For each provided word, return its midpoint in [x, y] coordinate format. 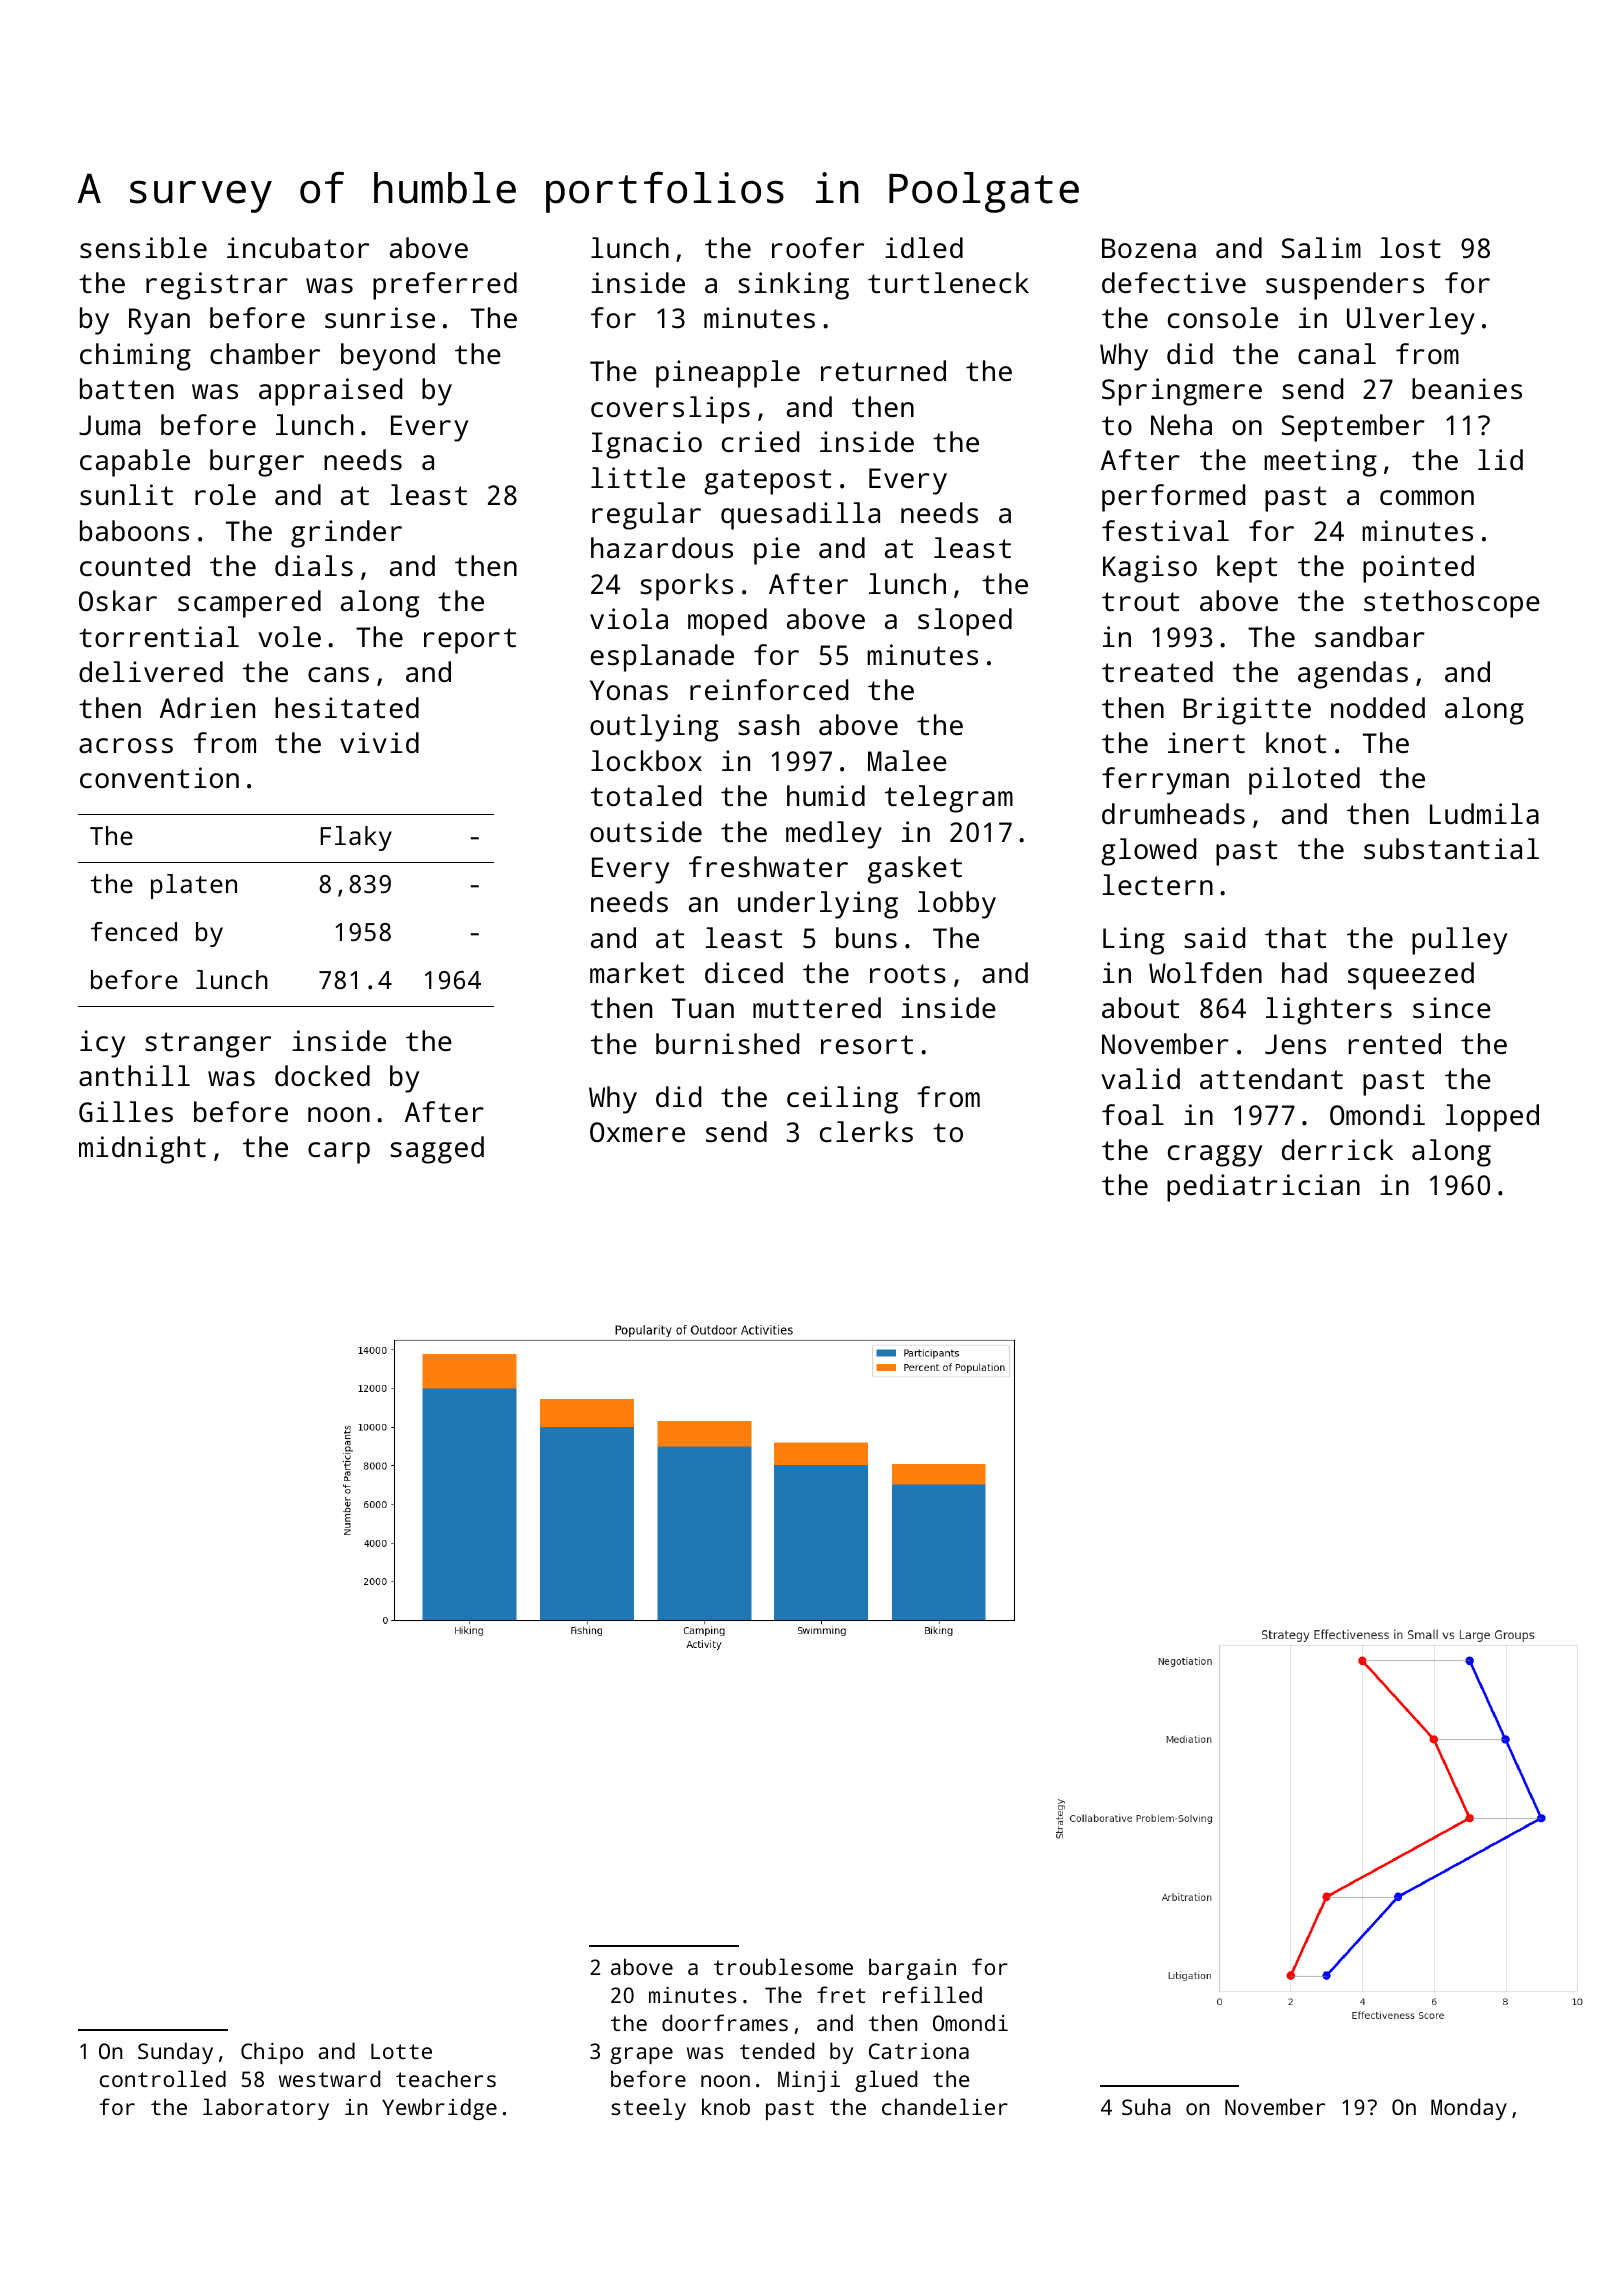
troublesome [783, 1966]
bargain [912, 1969]
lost [1410, 247]
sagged [437, 1150]
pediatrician [1263, 1188]
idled [924, 247]
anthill [134, 1076]
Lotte [401, 2051]
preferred [445, 286]
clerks [866, 1132]
